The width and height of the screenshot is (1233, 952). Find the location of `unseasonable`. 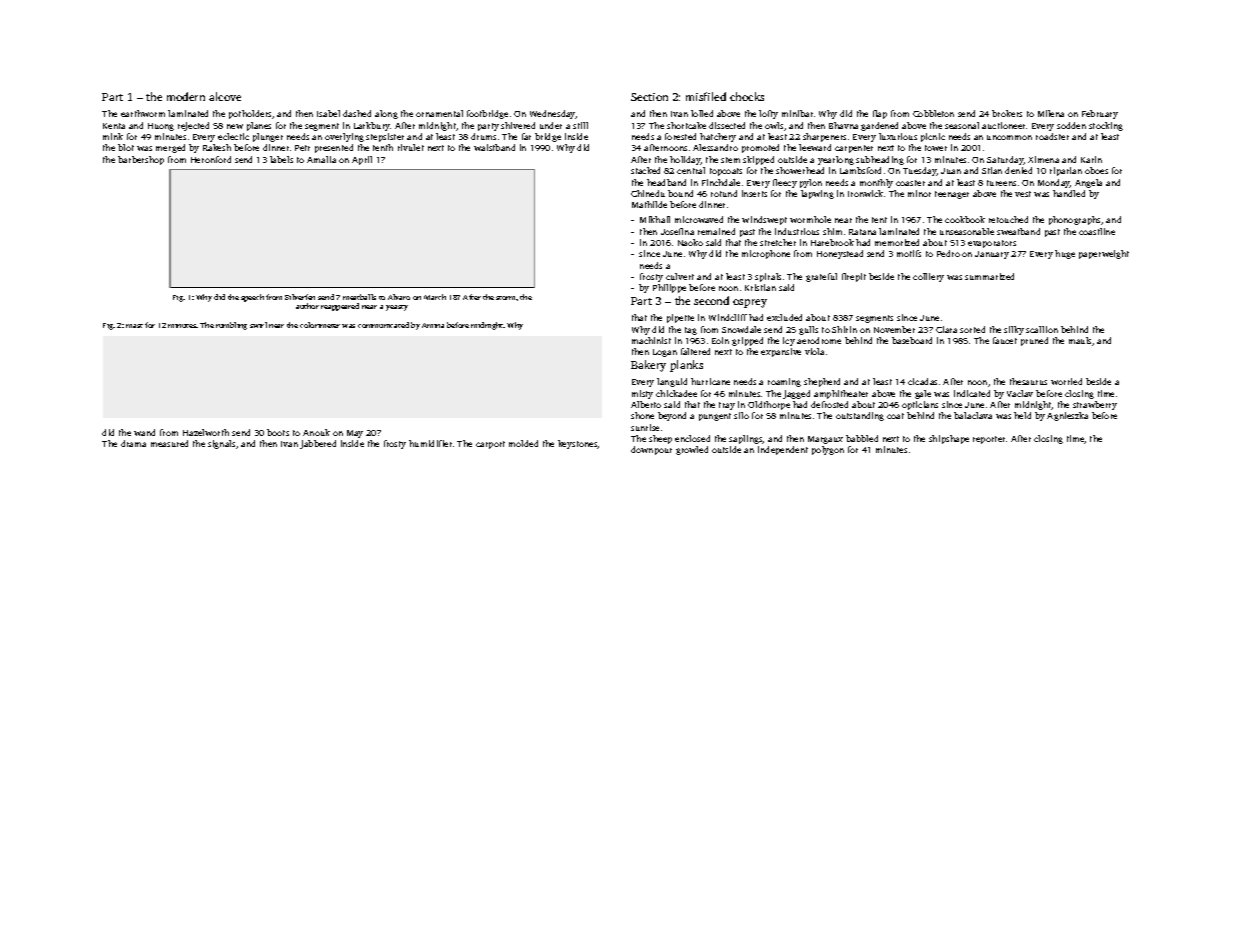

unseasonable is located at coordinates (967, 231).
